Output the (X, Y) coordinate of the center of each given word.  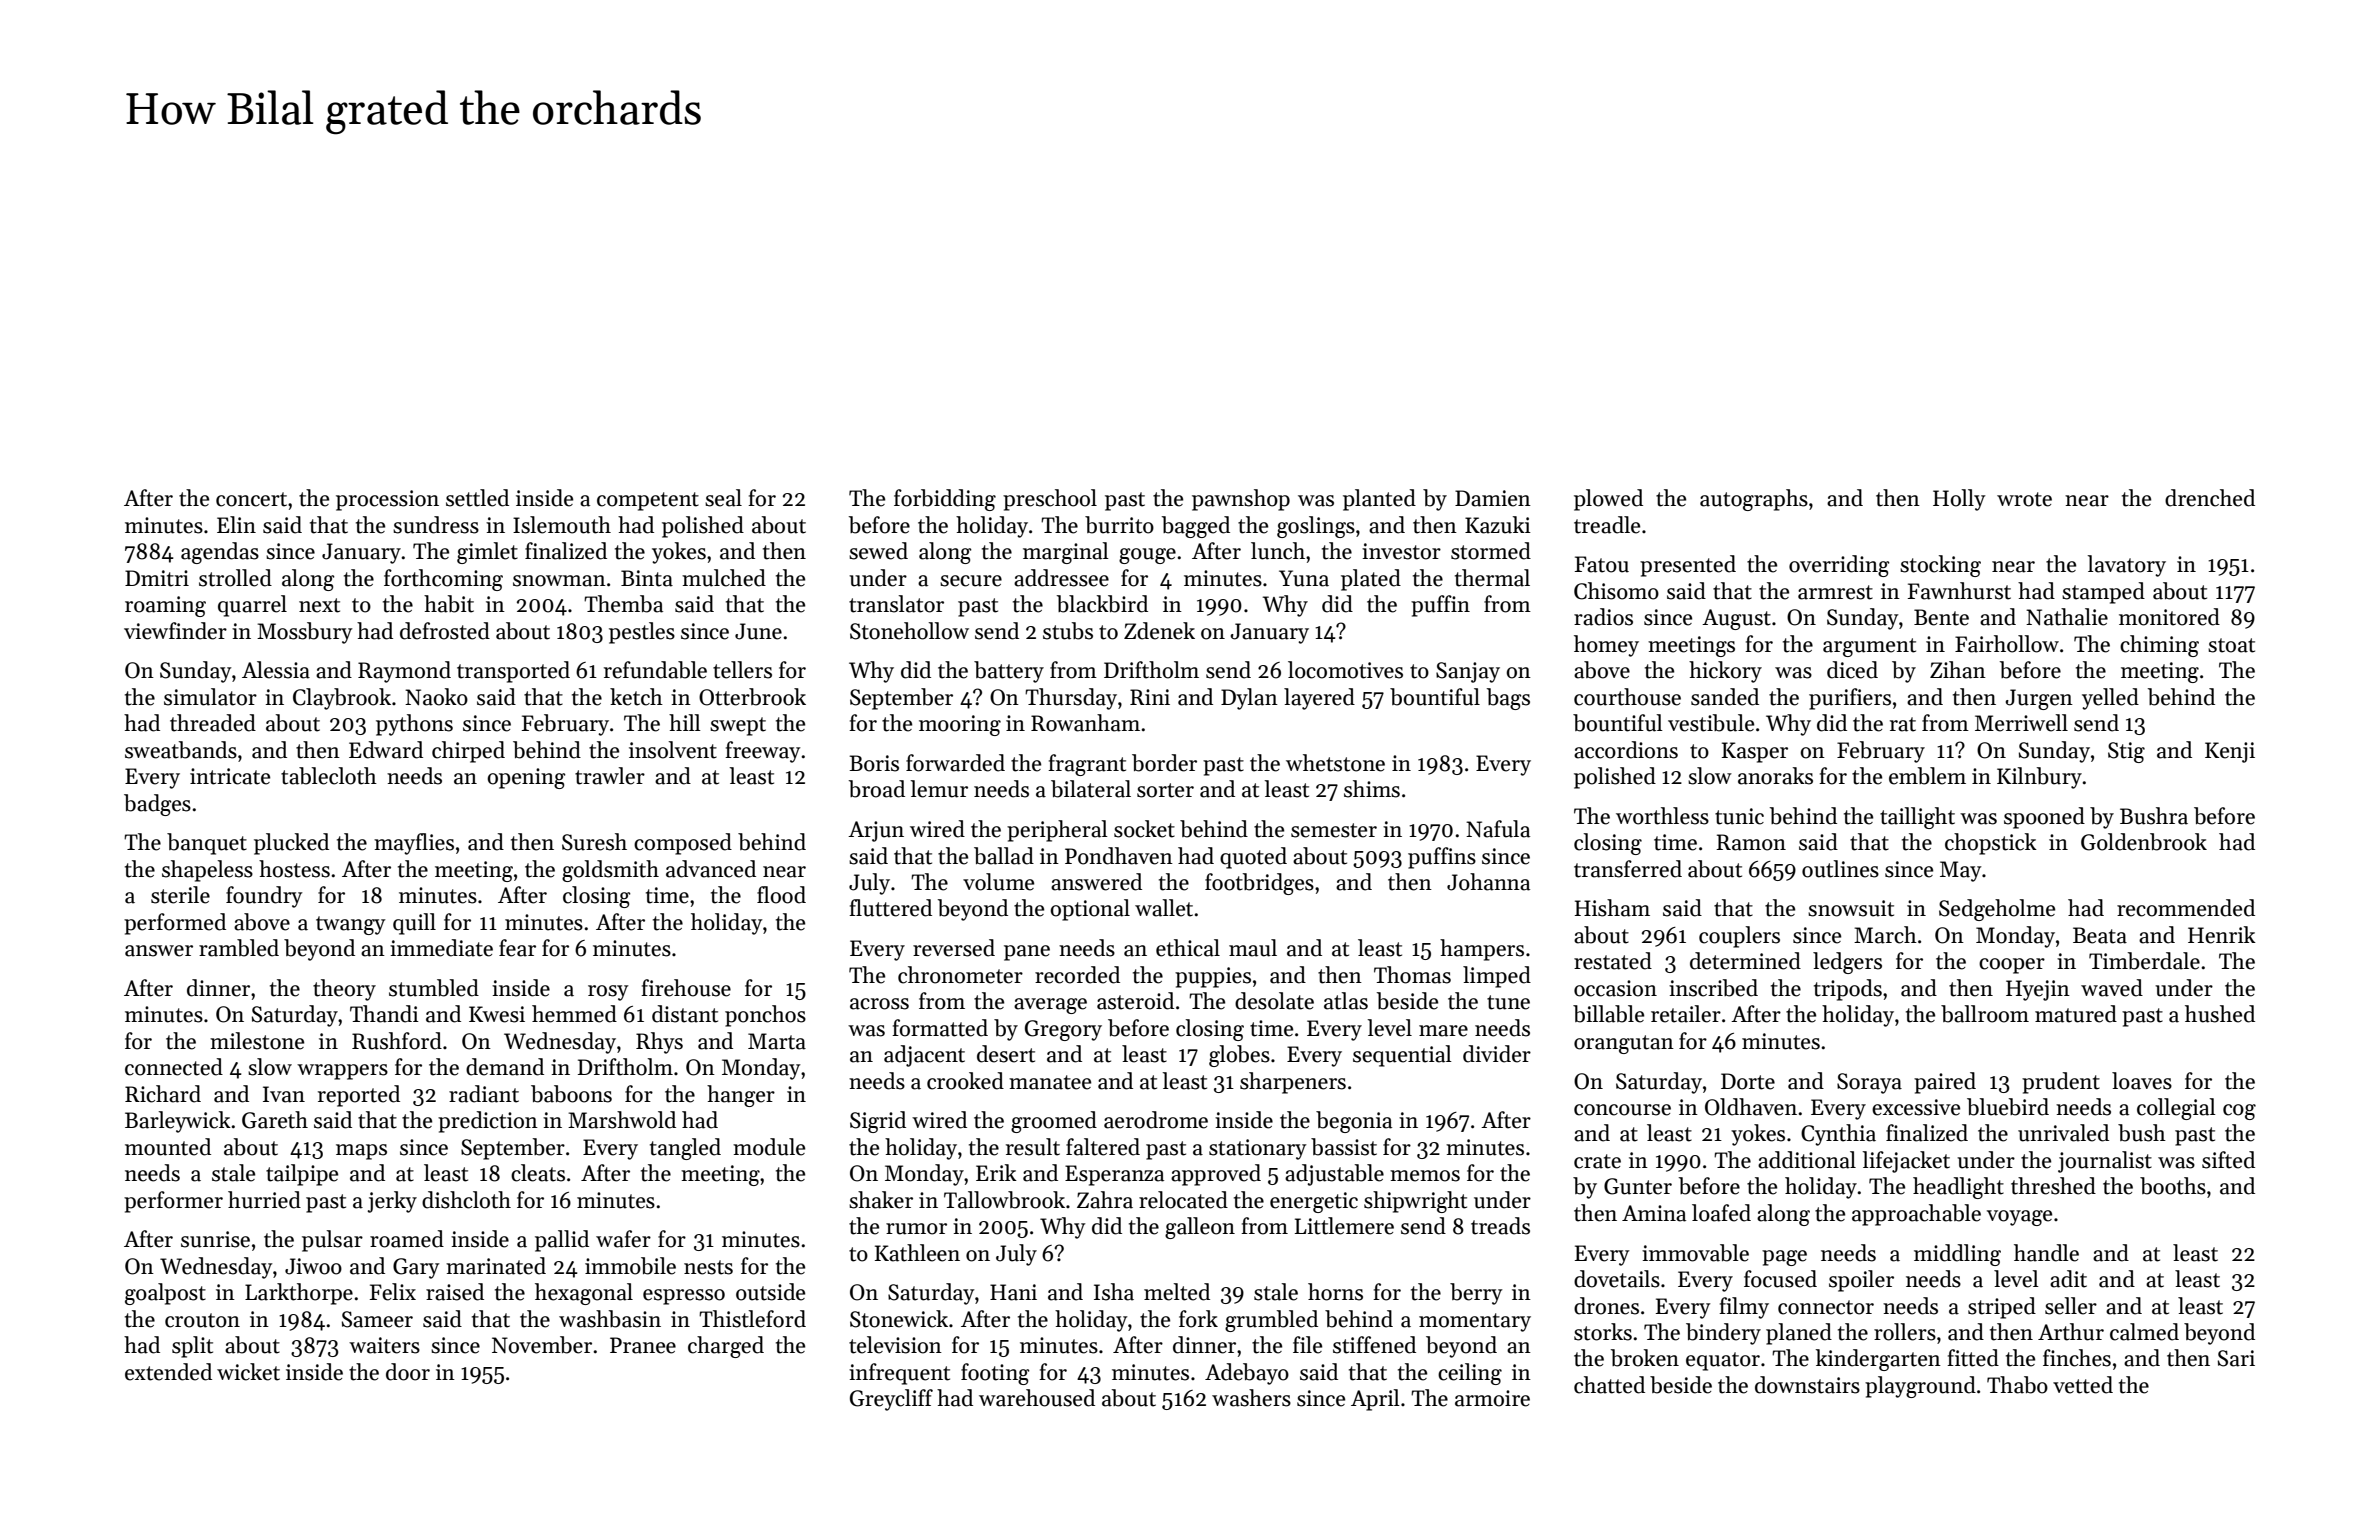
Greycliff (891, 1400)
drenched (2210, 498)
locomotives (1345, 670)
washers (1251, 1398)
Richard (163, 1094)
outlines (1840, 869)
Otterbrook (752, 697)
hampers (1482, 950)
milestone (257, 1041)
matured (2076, 1014)
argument (1869, 647)
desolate (1274, 1001)
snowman (559, 581)
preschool (1050, 500)
